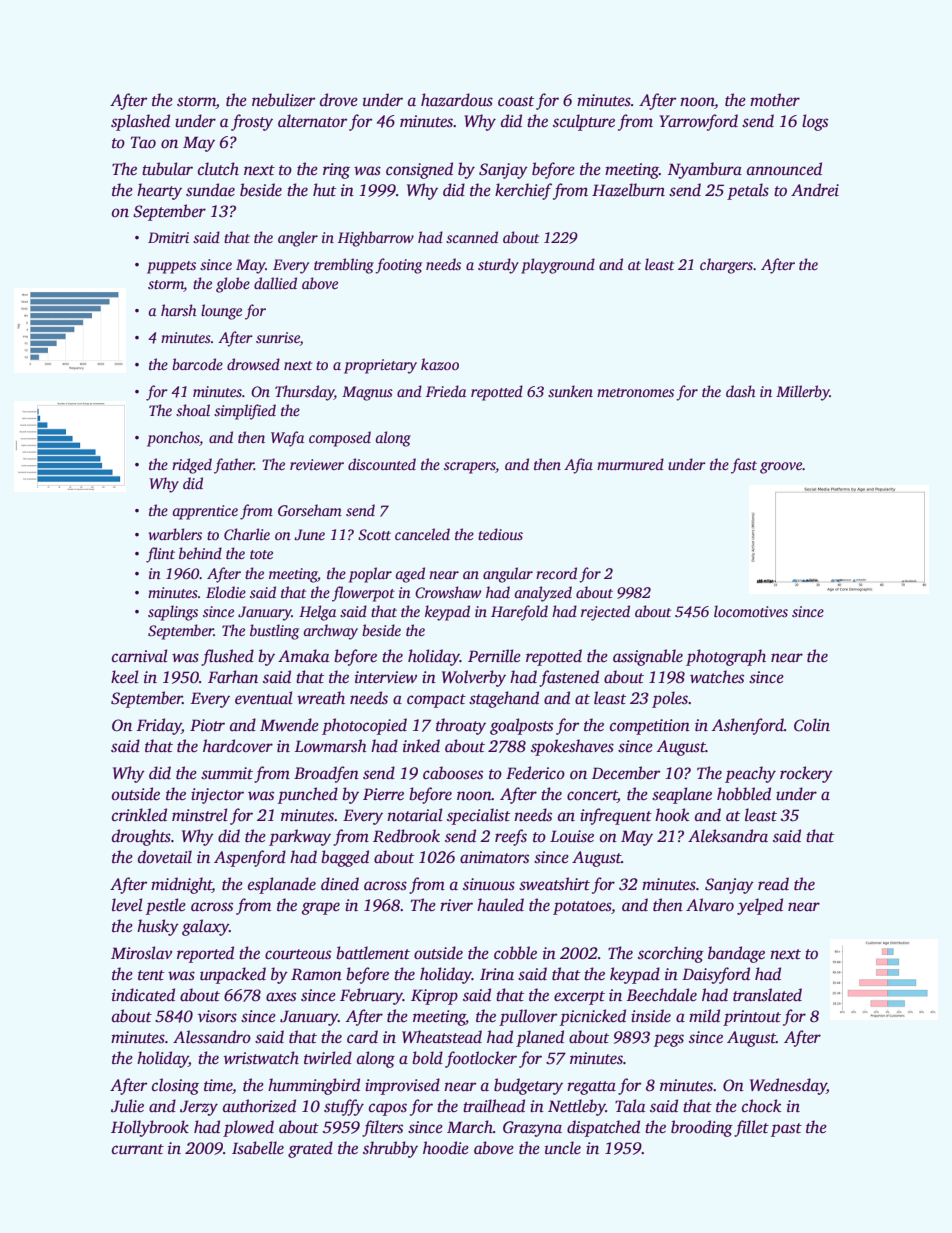  I want to click on mother, so click(775, 100).
